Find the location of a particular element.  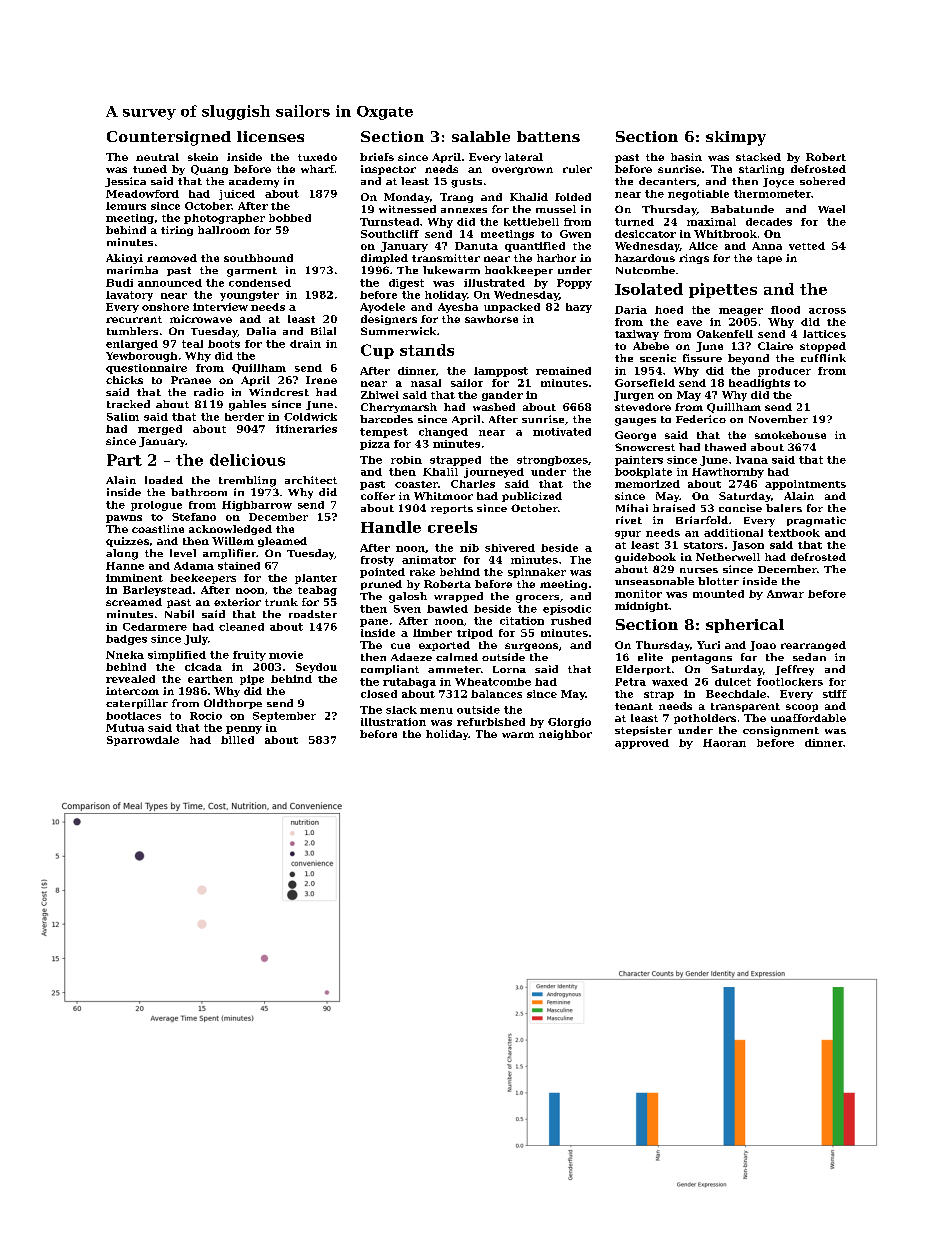

coffer is located at coordinates (378, 496).
